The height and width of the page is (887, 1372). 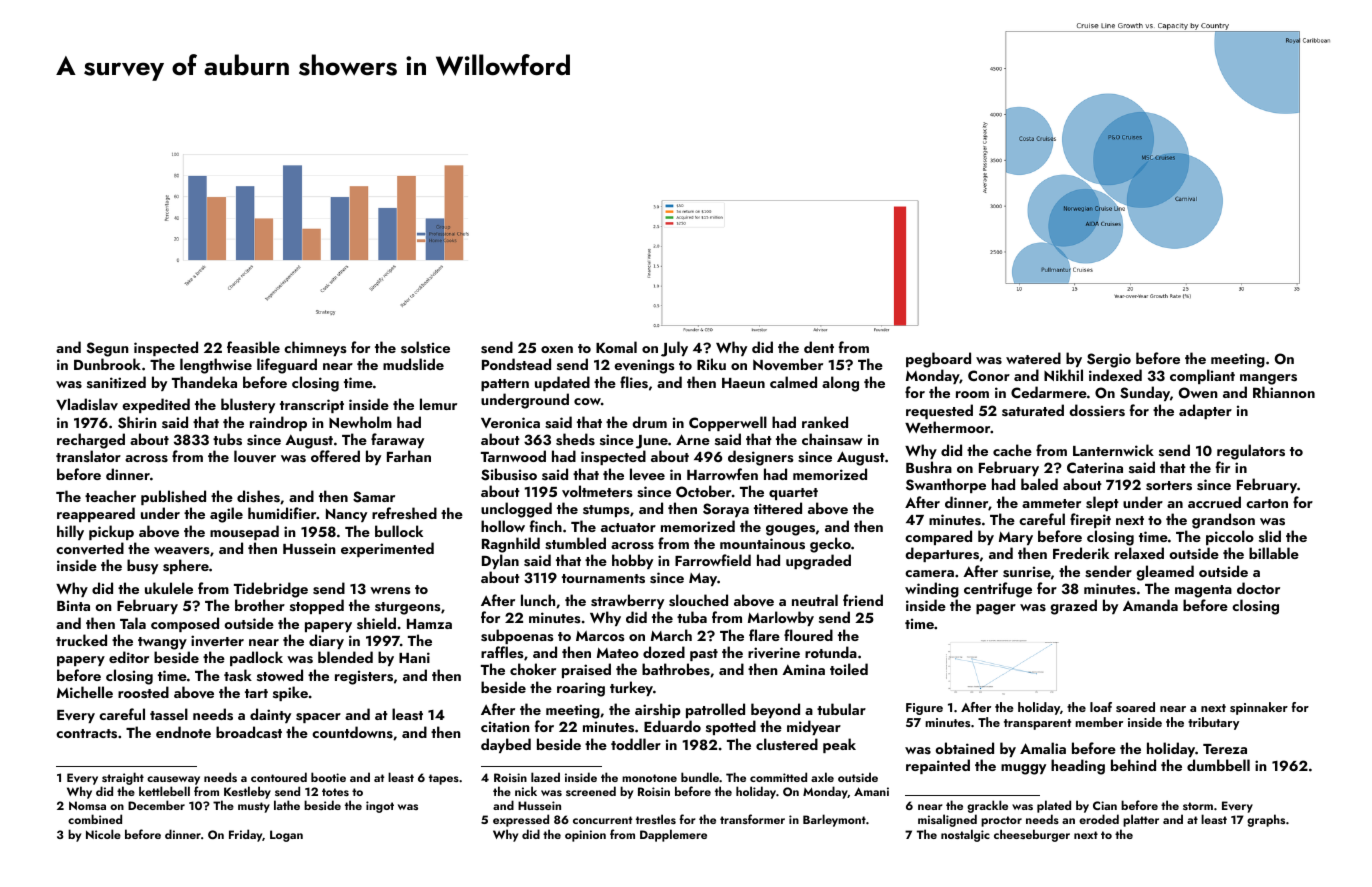 I want to click on Dapplemere, so click(x=673, y=835).
